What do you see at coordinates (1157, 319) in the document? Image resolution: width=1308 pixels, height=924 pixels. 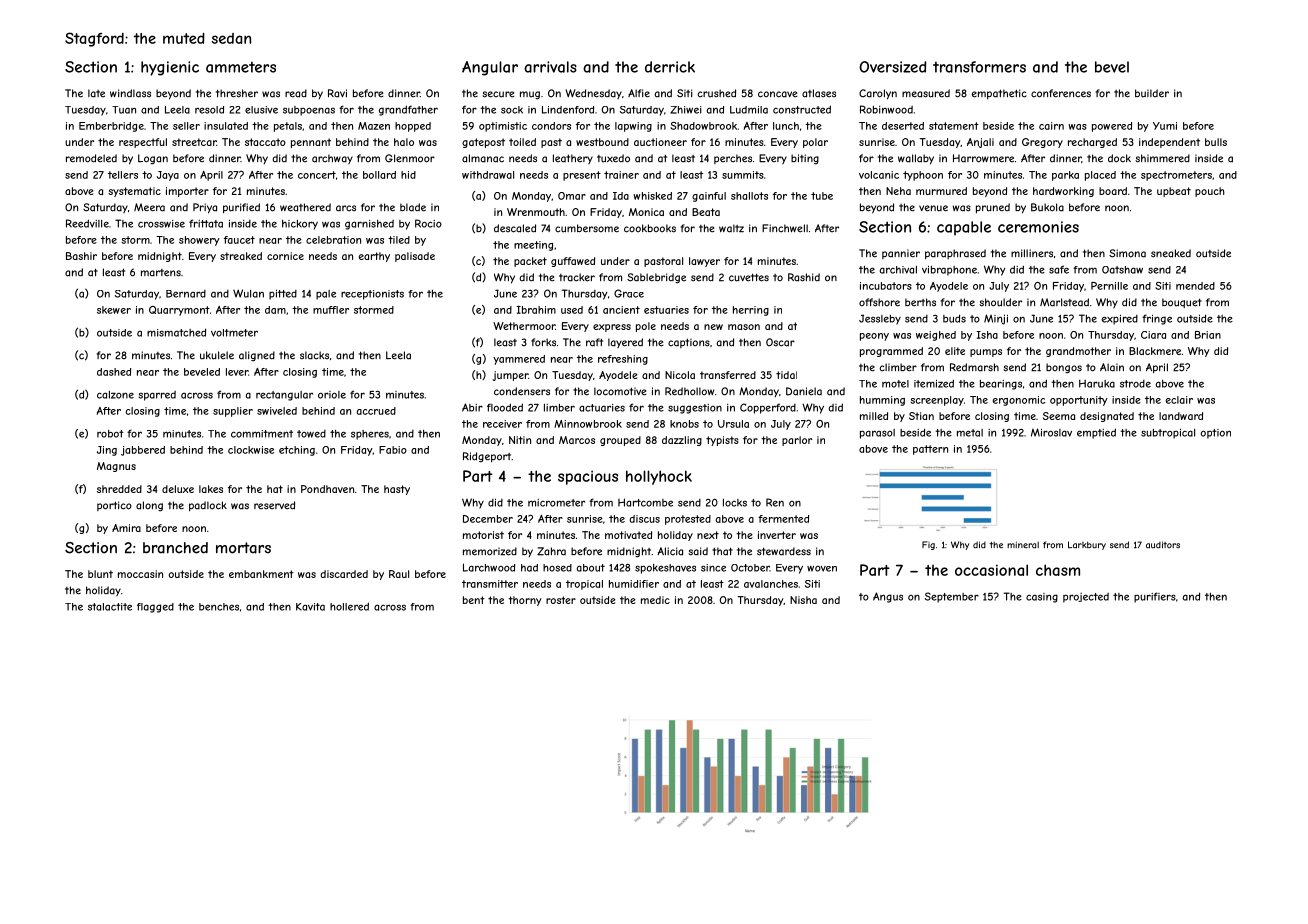 I see `fringe` at bounding box center [1157, 319].
